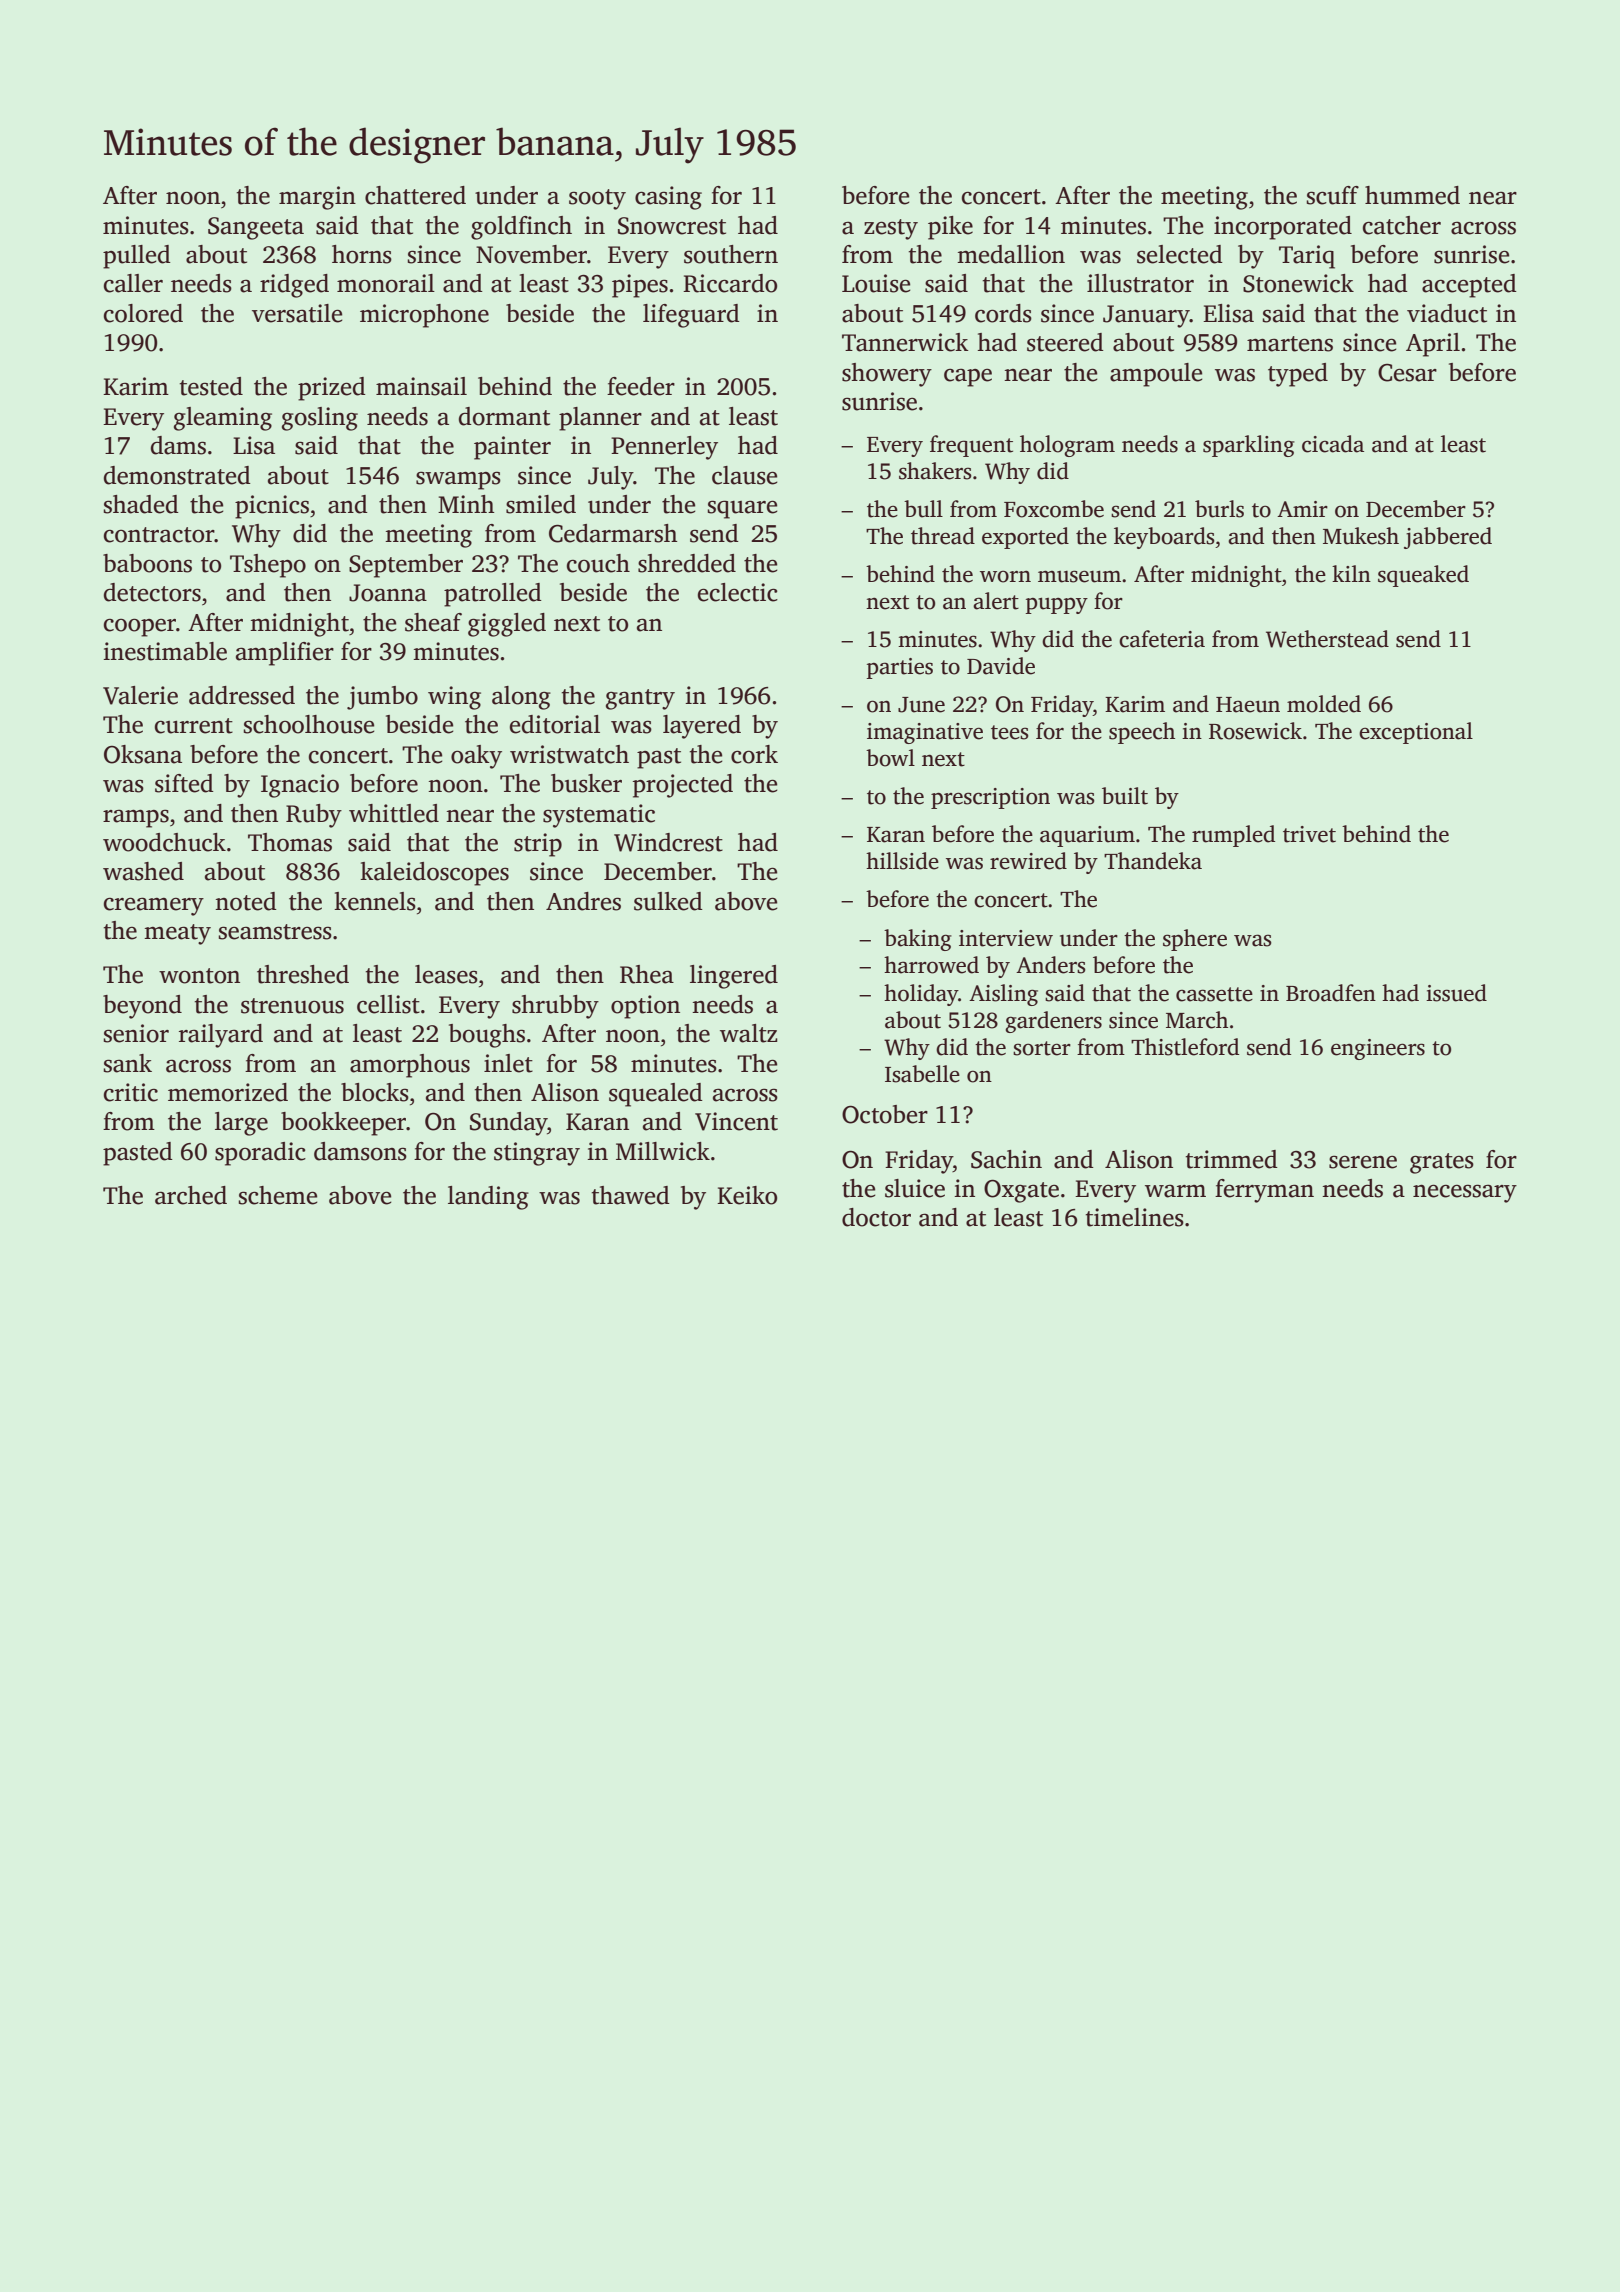 The width and height of the screenshot is (1620, 2292). I want to click on current, so click(194, 726).
